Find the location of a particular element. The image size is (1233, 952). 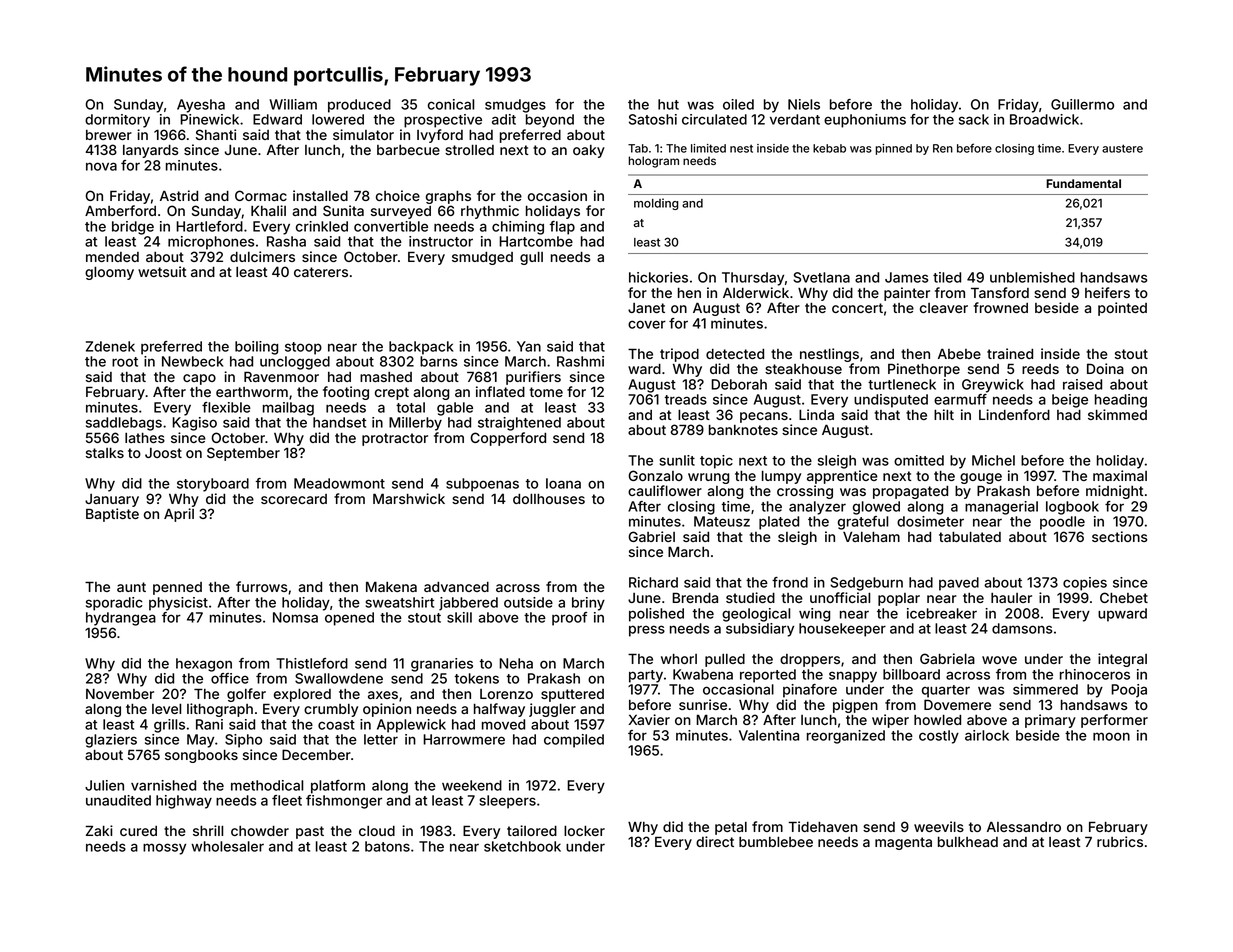

smudges is located at coordinates (515, 106).
